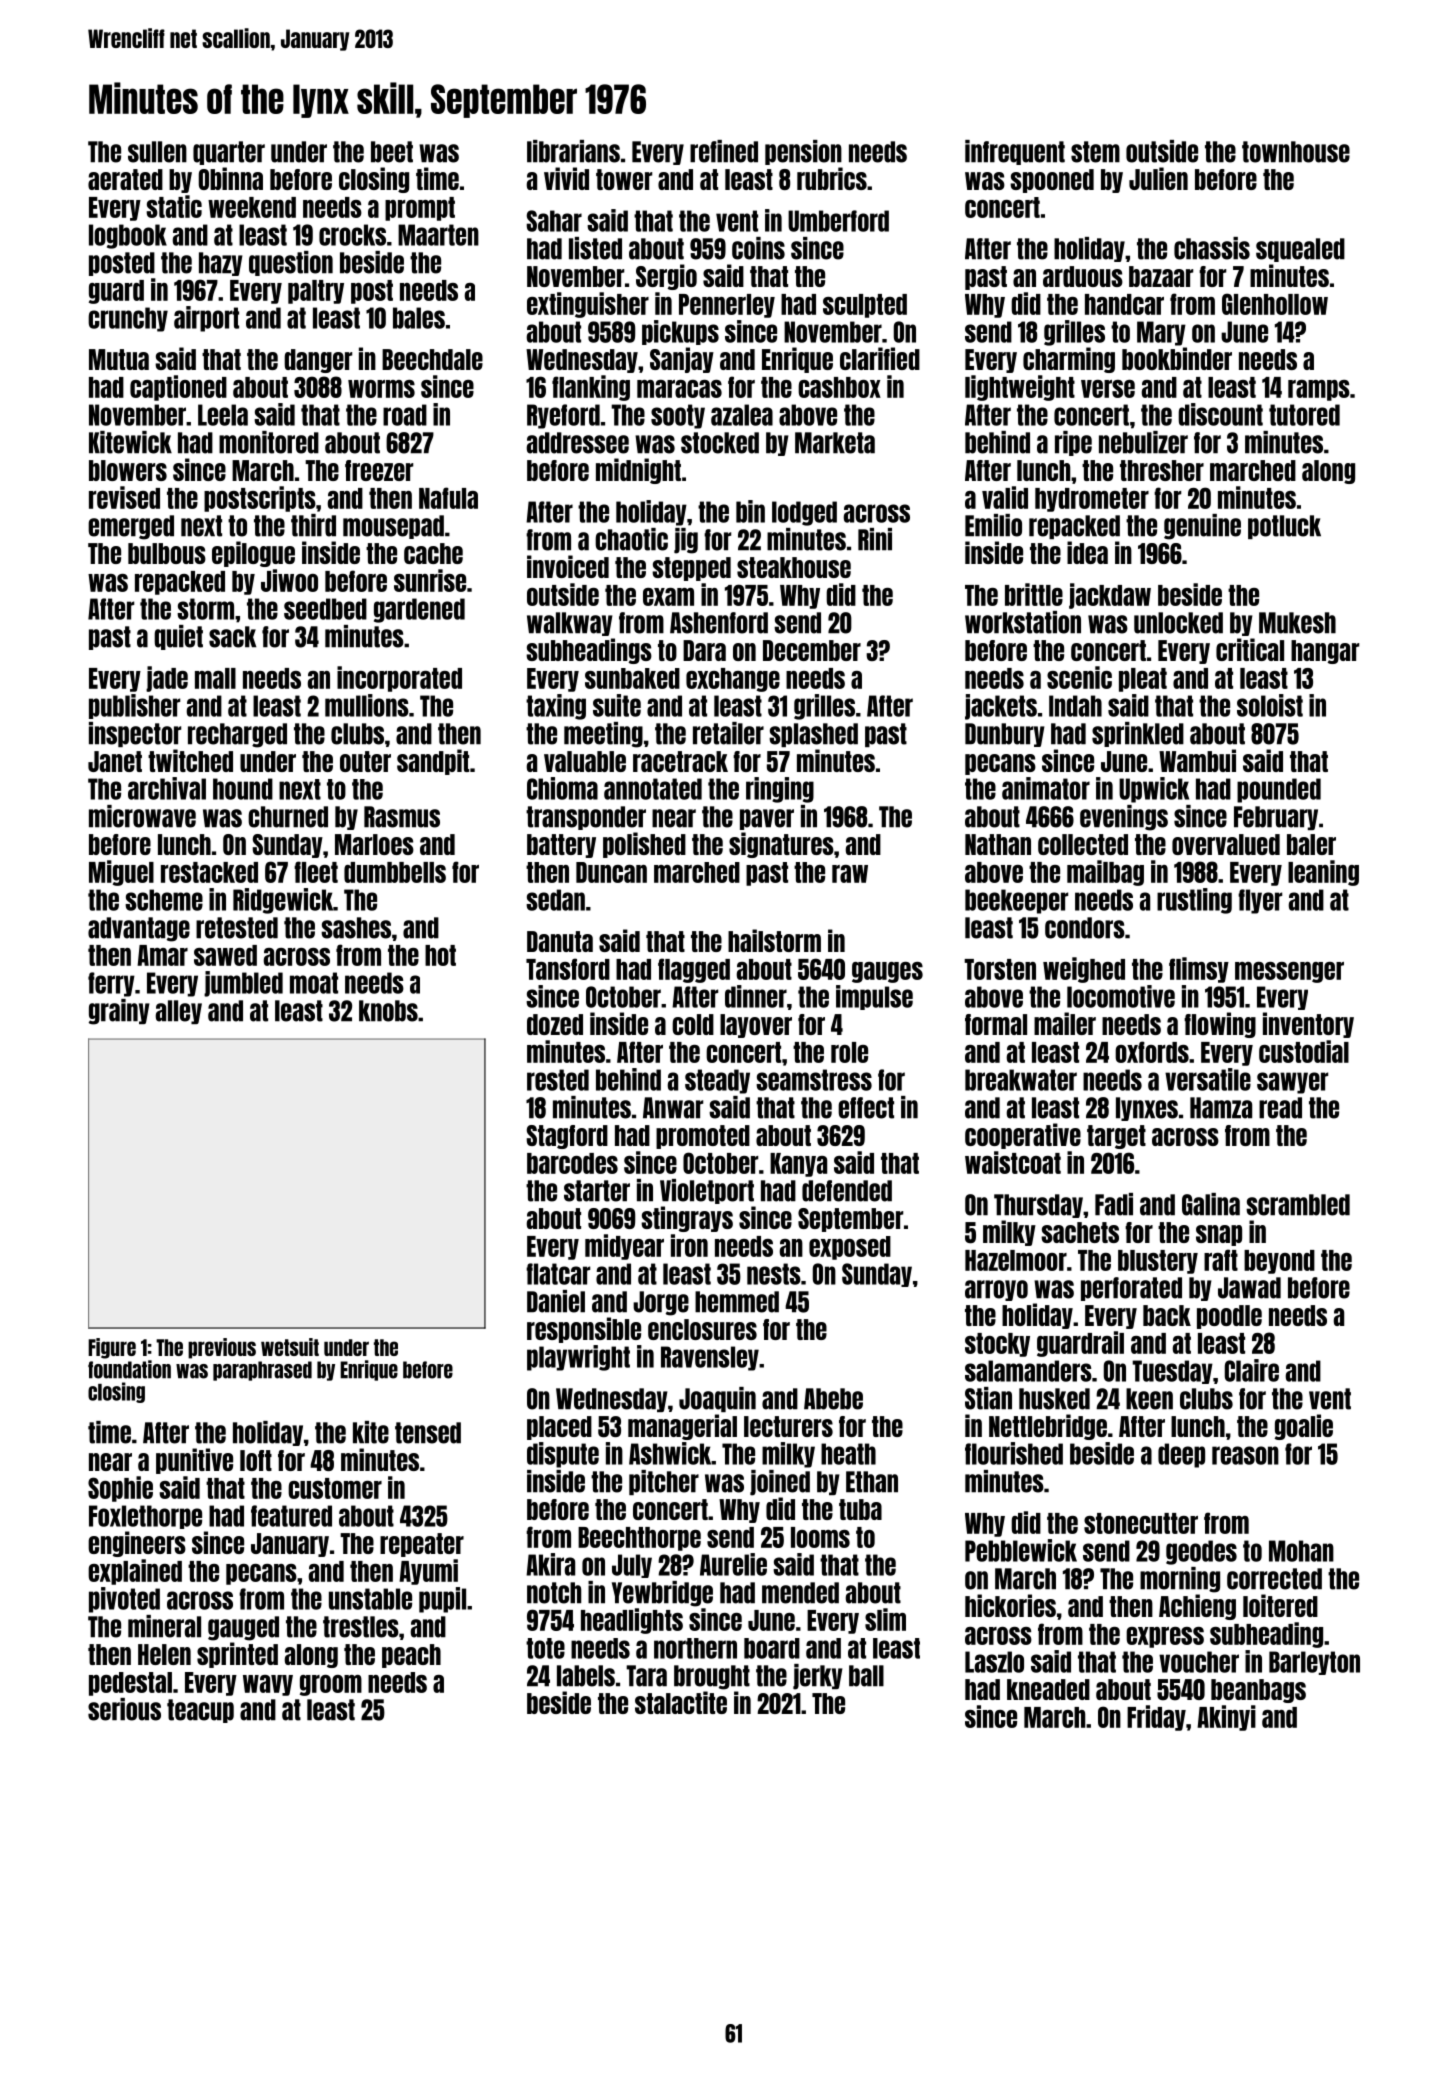 The image size is (1450, 2100). Describe the element at coordinates (1156, 1718) in the page. I see `Friday` at that location.
